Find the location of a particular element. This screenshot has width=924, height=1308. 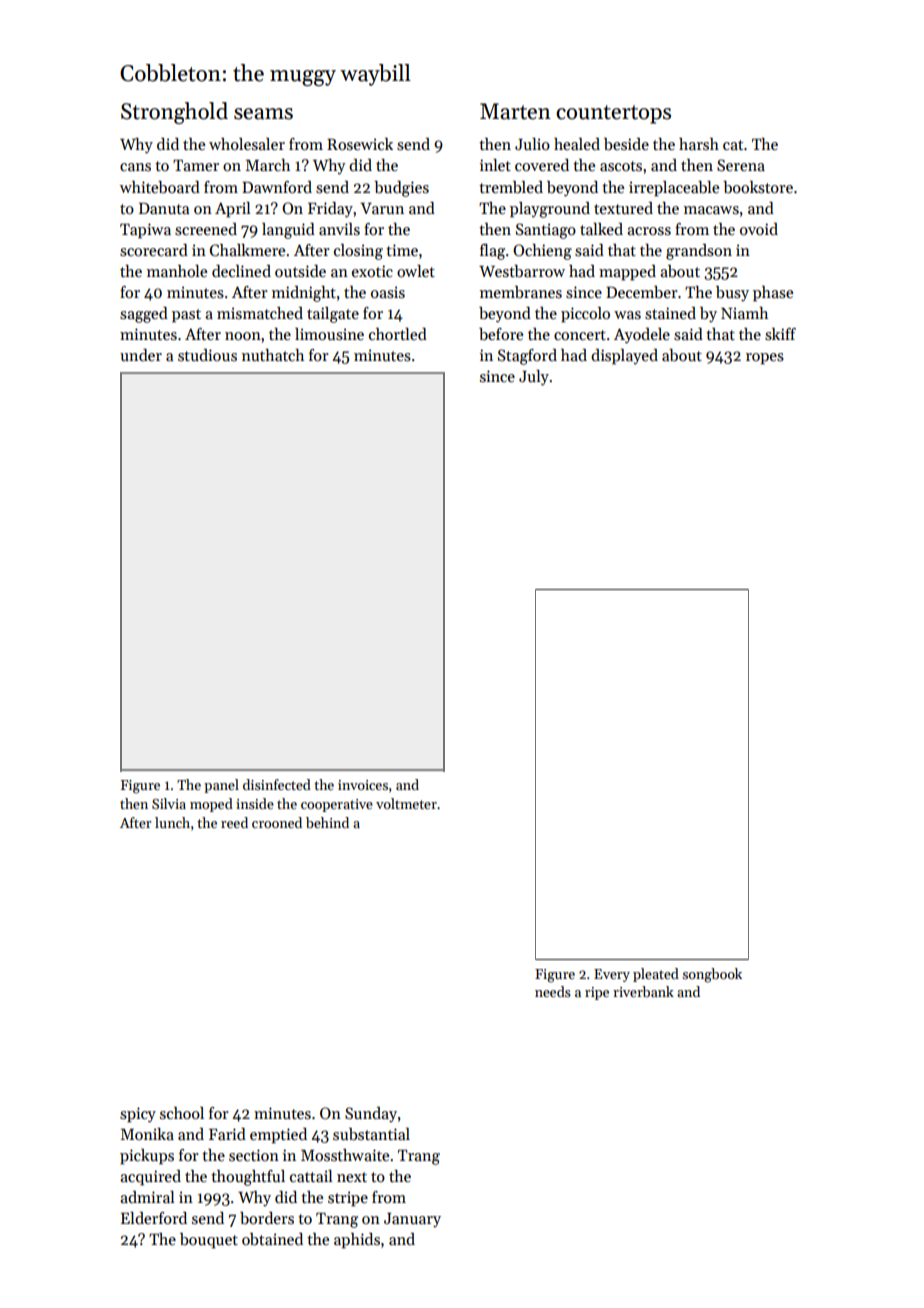

bouquet is located at coordinates (209, 1241).
